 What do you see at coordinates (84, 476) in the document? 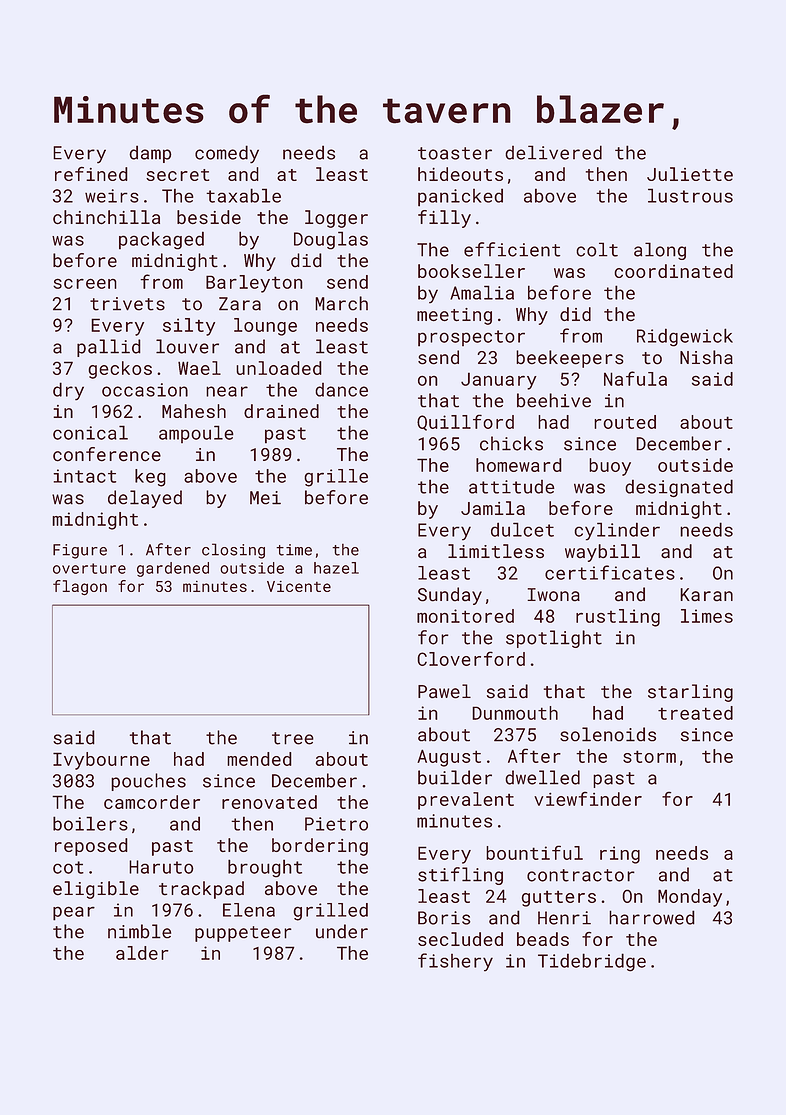
I see `intact` at bounding box center [84, 476].
